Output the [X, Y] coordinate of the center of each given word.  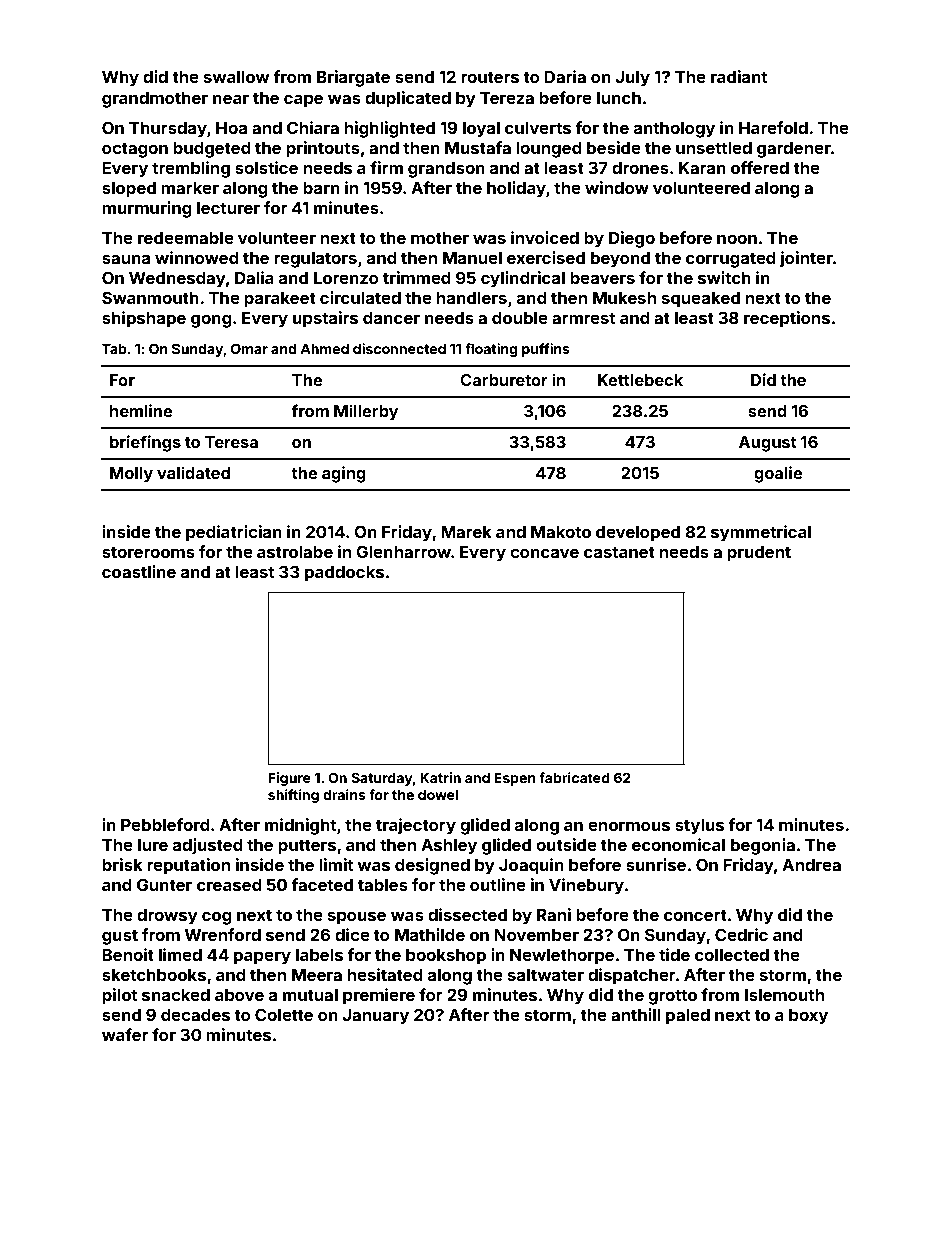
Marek [466, 532]
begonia [763, 846]
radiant [739, 76]
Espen [515, 779]
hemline [141, 410]
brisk [122, 864]
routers [490, 77]
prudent [759, 554]
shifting [293, 796]
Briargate [353, 78]
